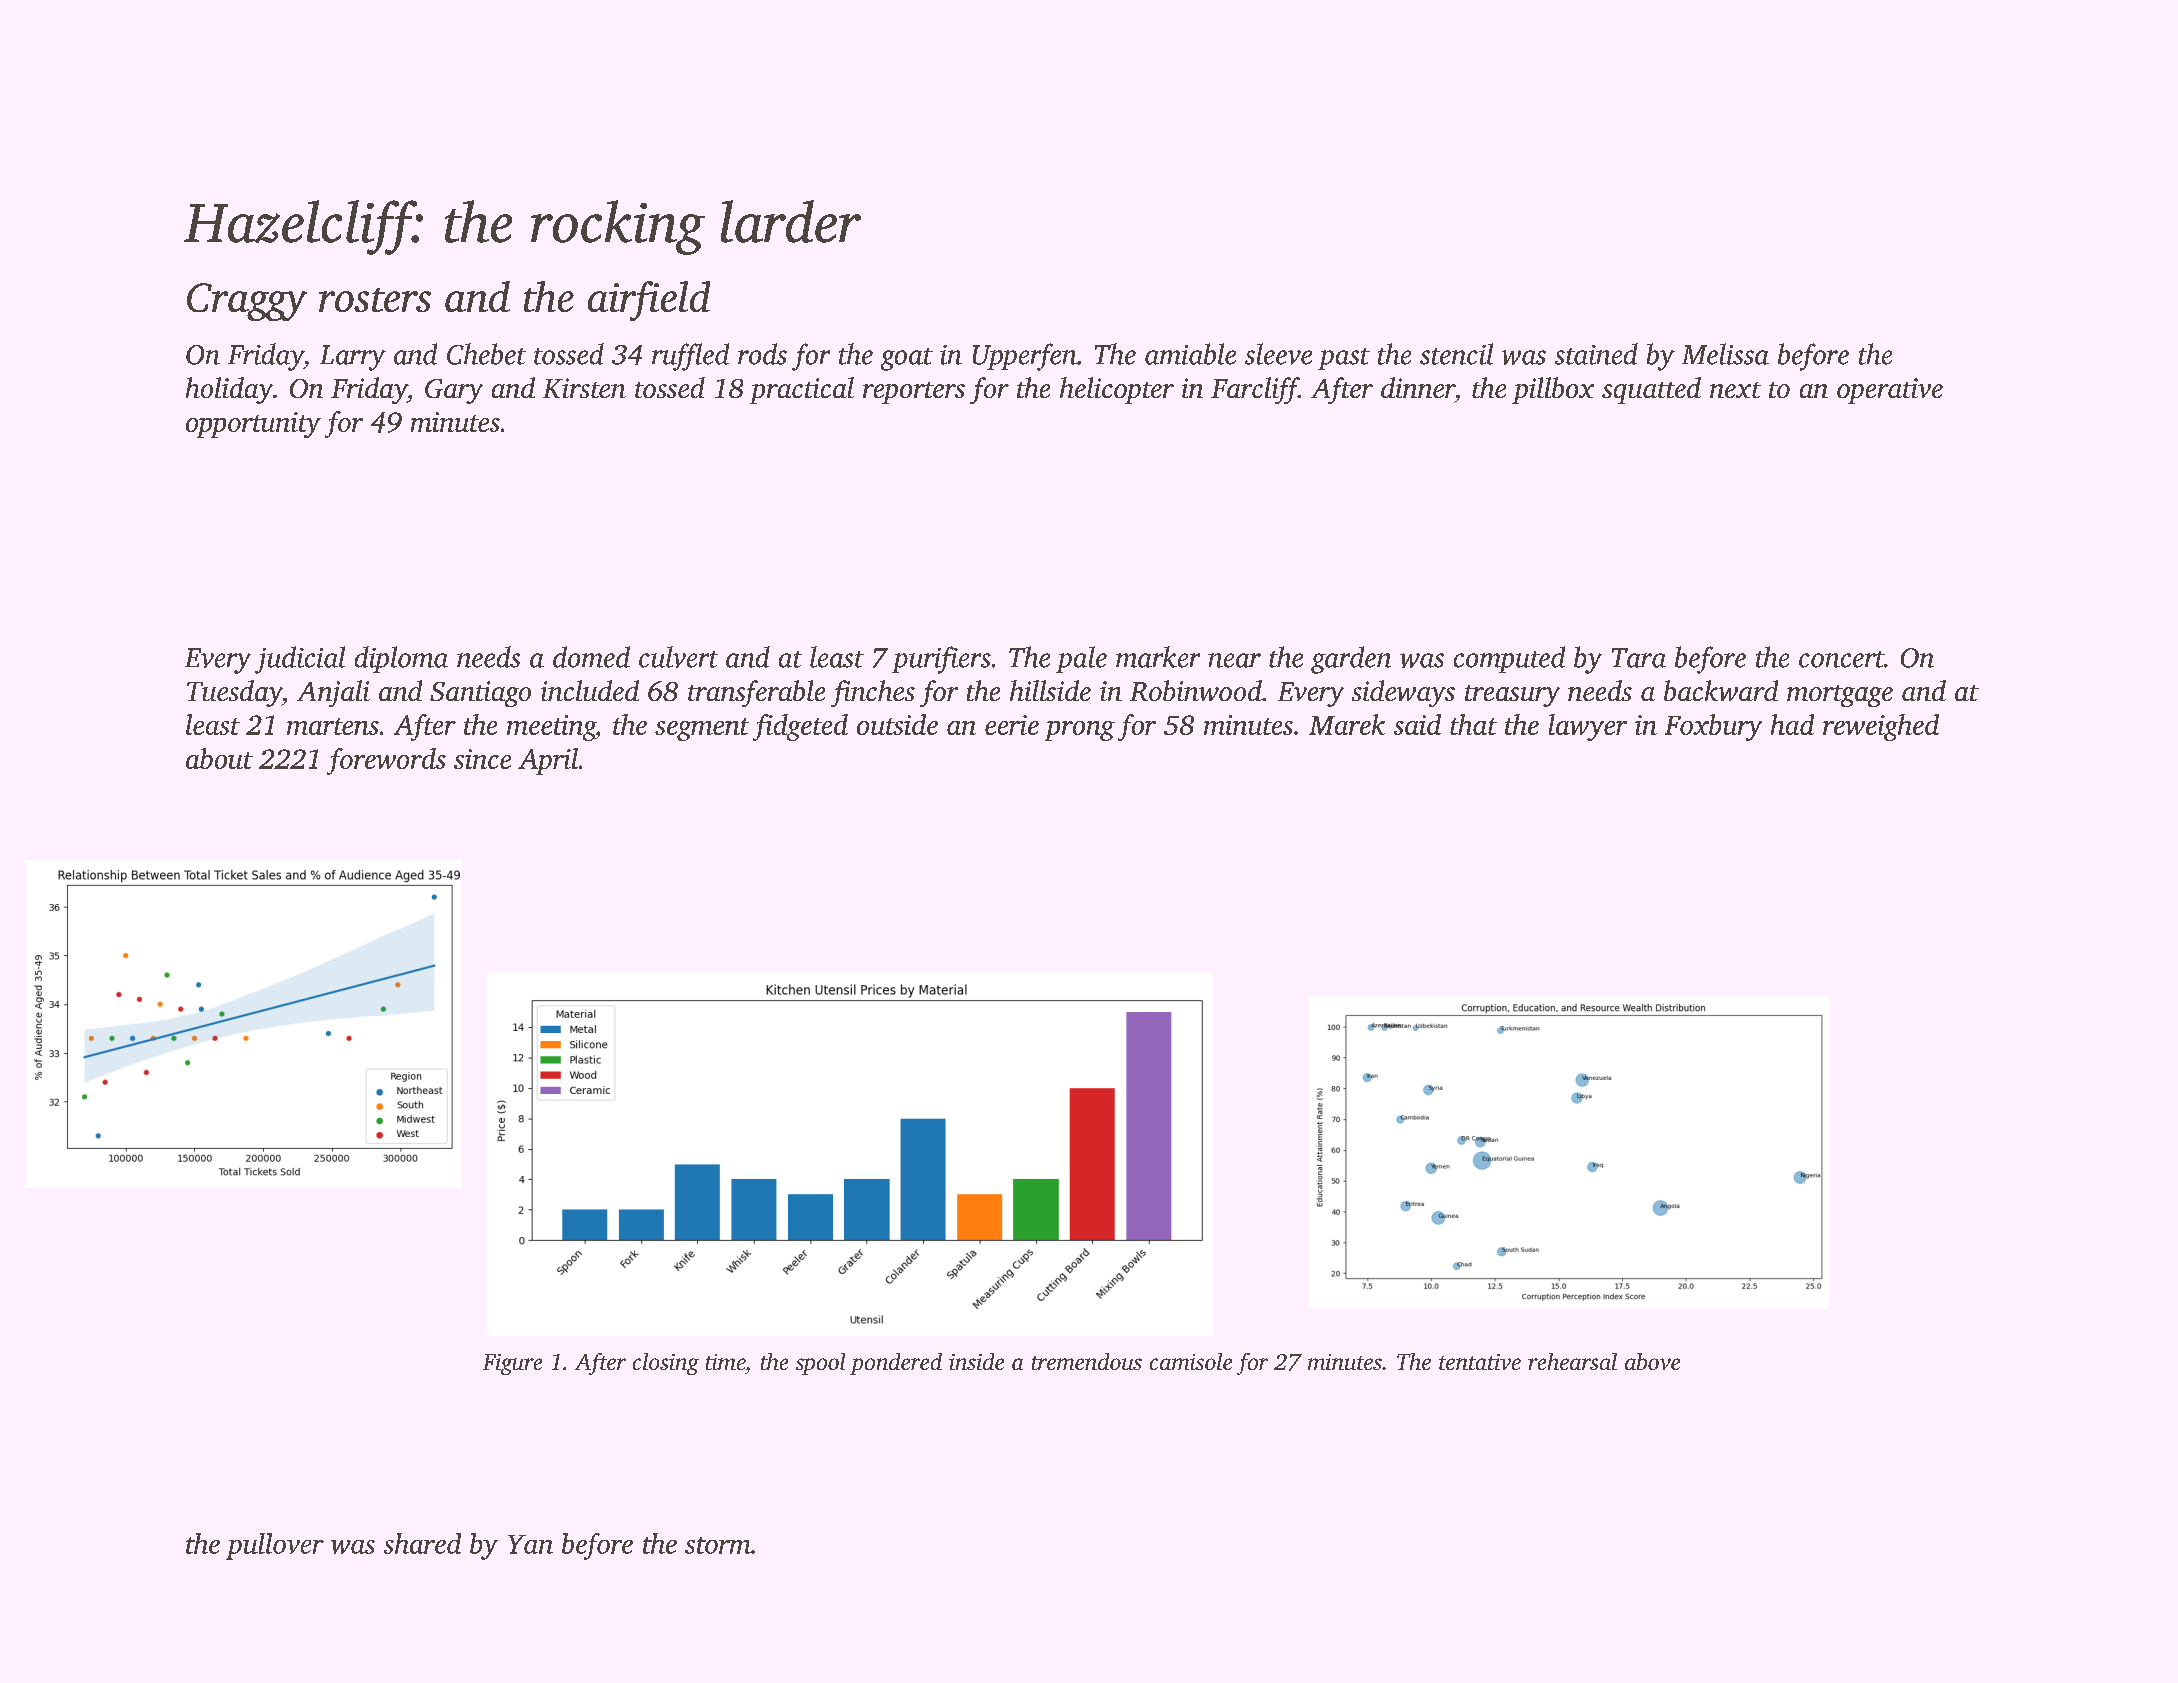  I want to click on purifiers, so click(941, 660).
